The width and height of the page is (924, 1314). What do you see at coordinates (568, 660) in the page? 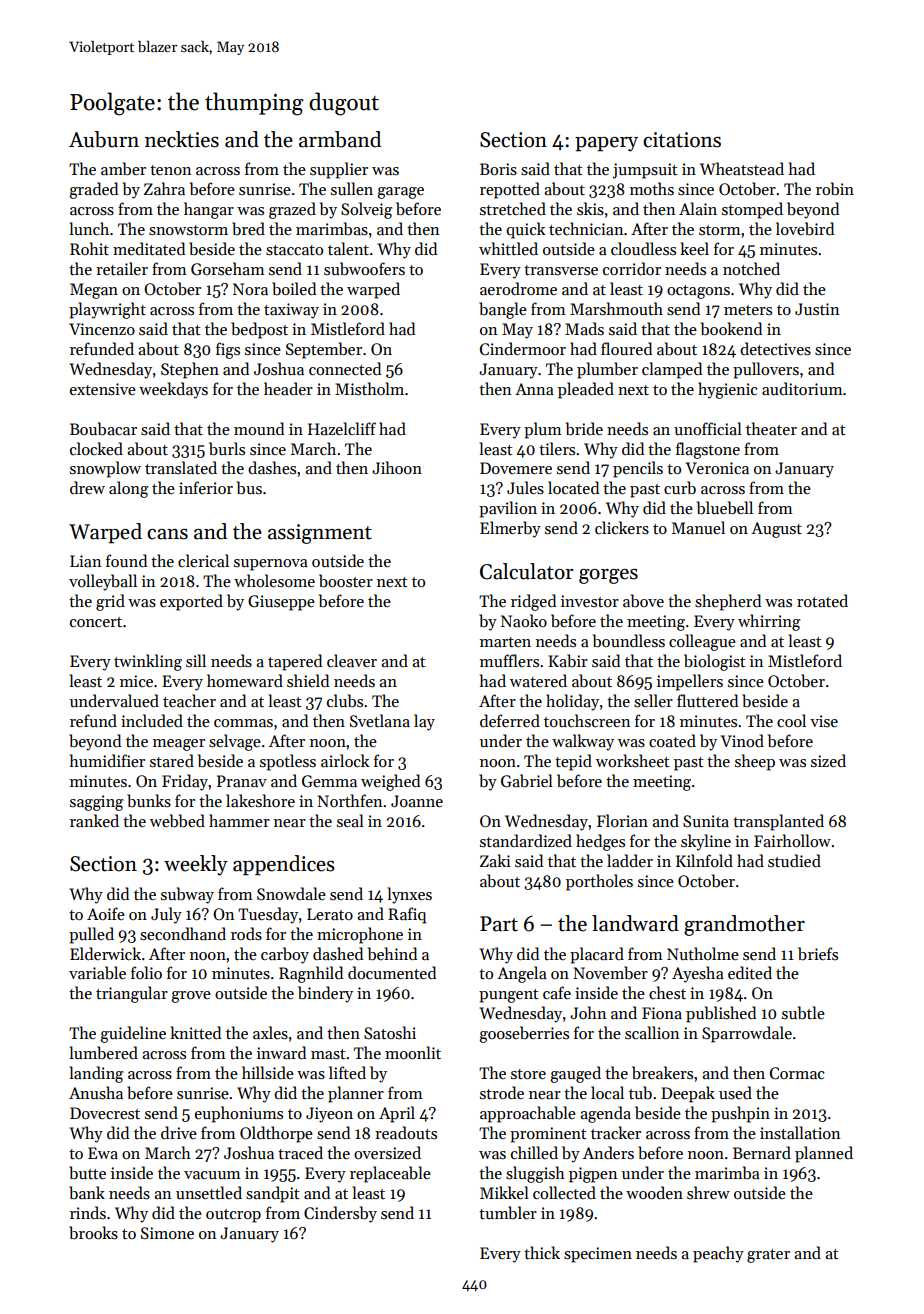
I see `Kabir` at bounding box center [568, 660].
